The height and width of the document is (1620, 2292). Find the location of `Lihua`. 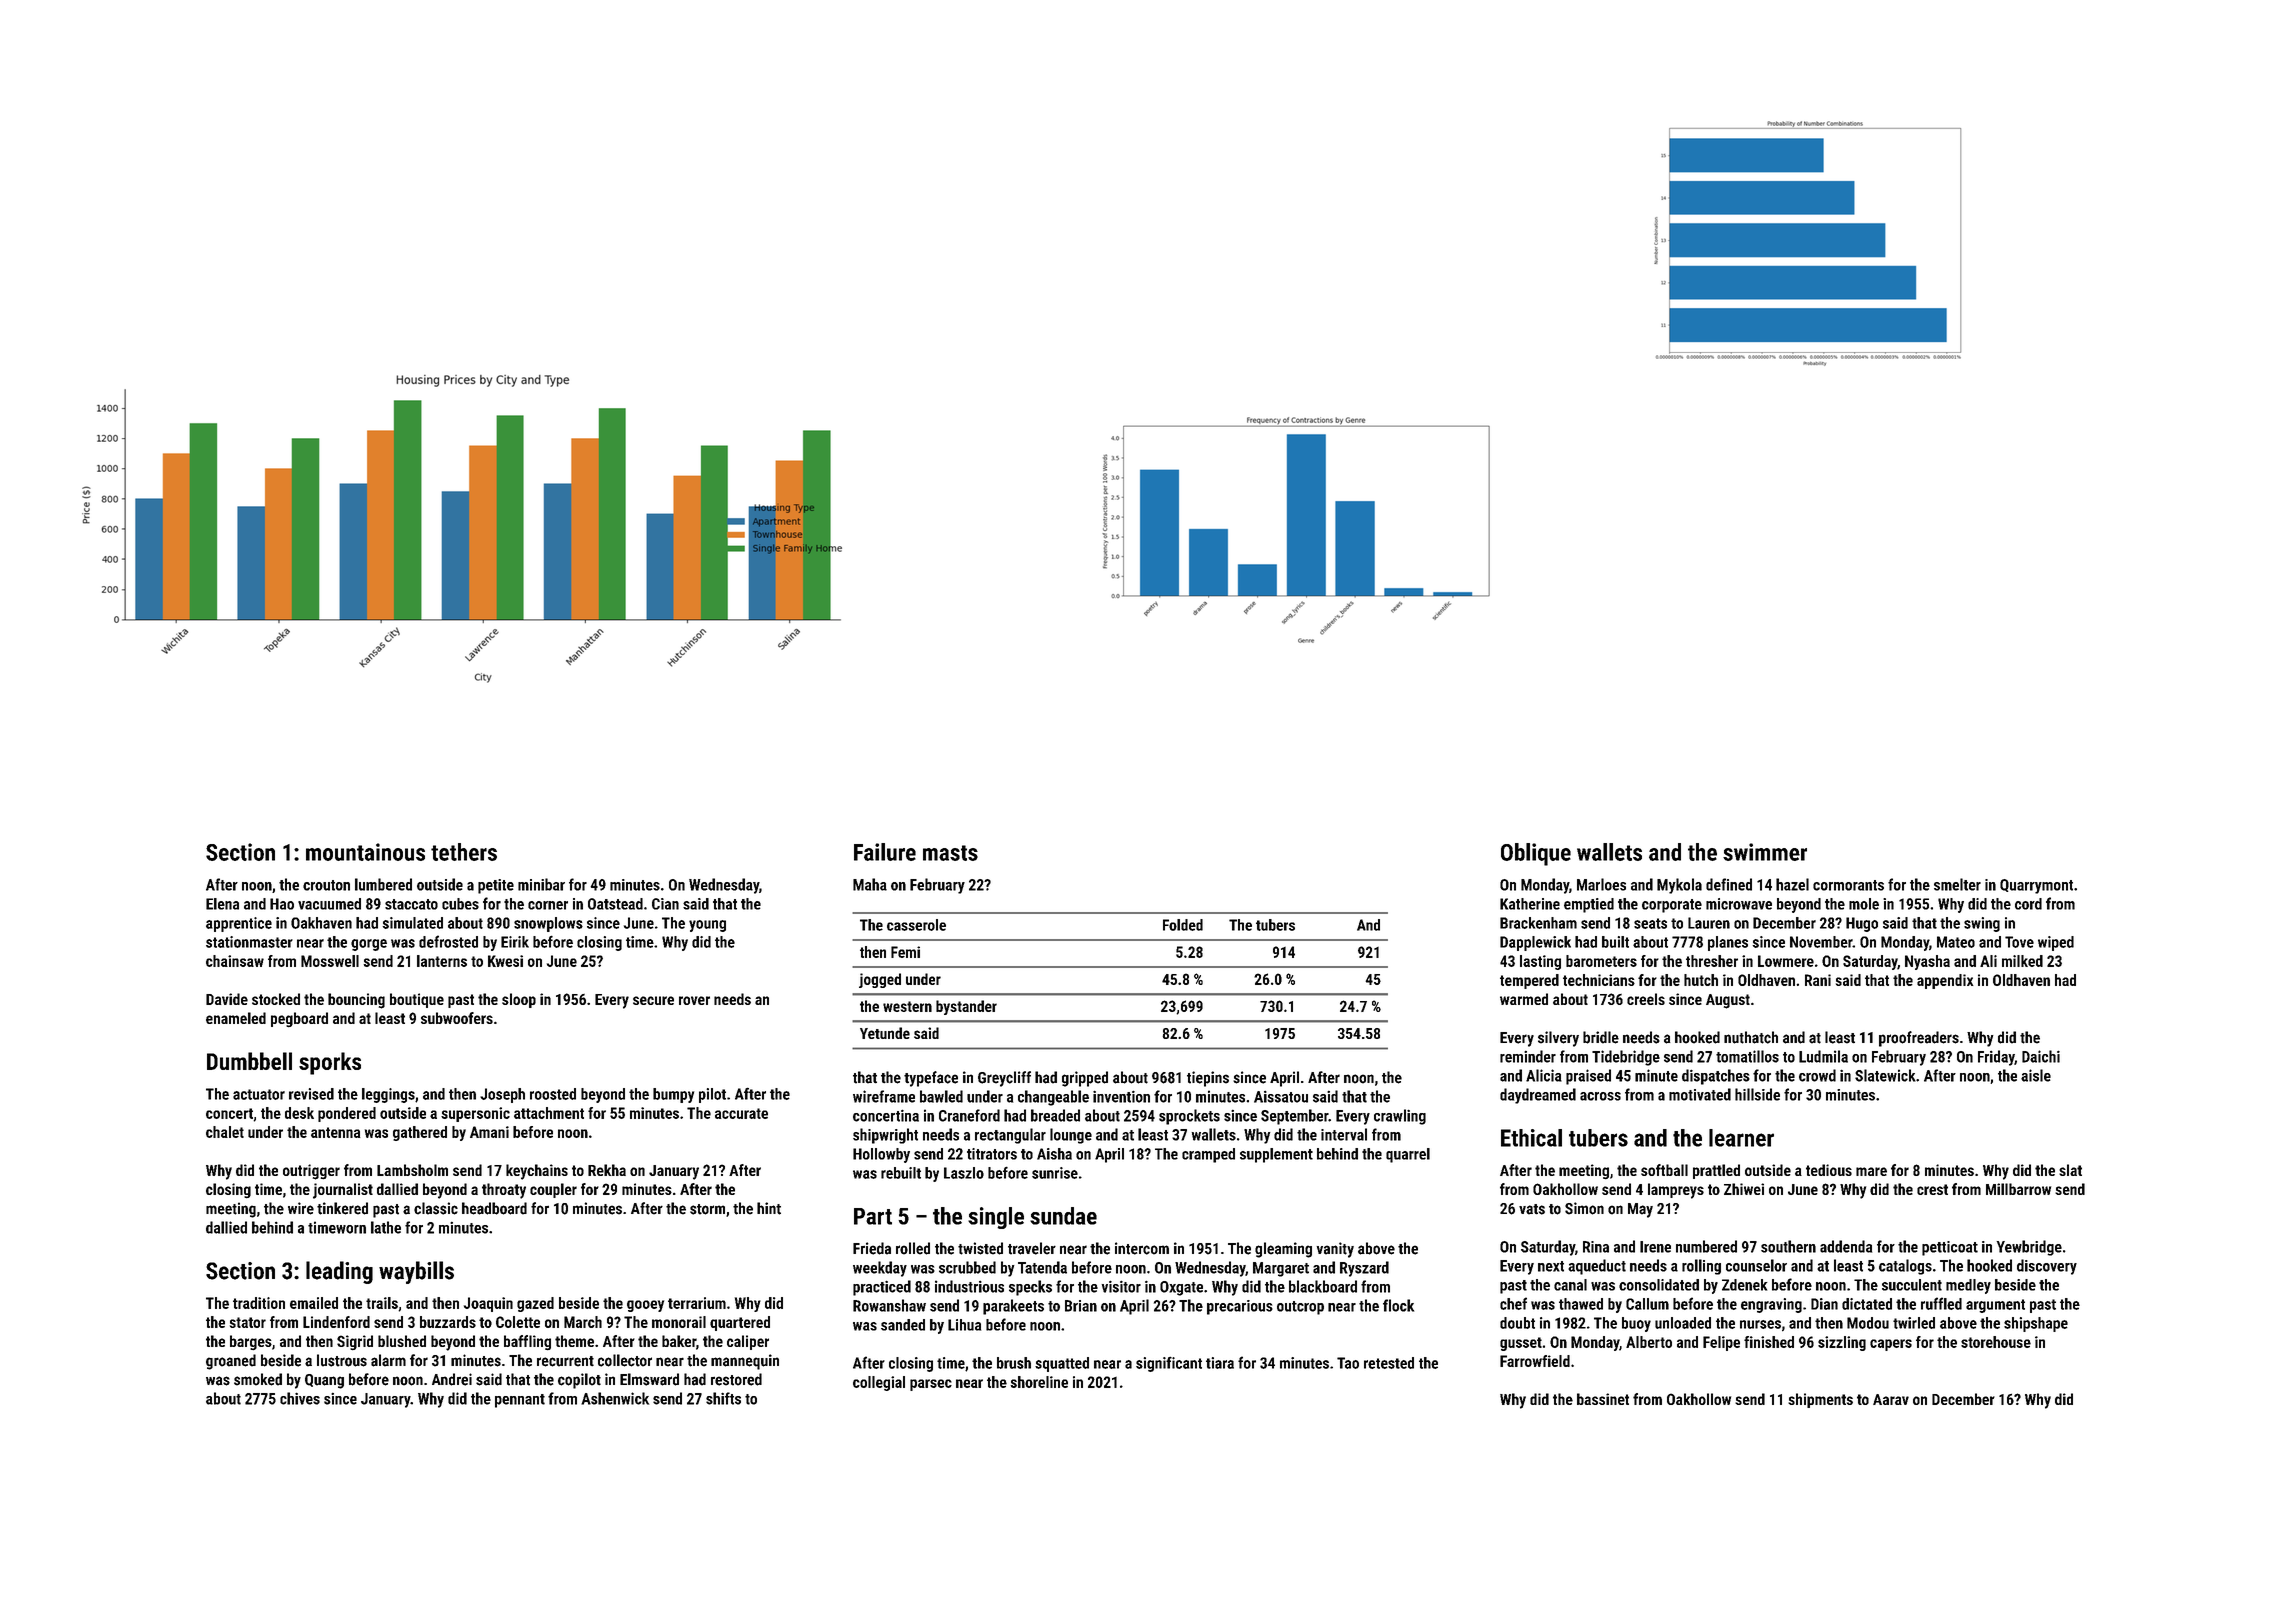

Lihua is located at coordinates (964, 1325).
